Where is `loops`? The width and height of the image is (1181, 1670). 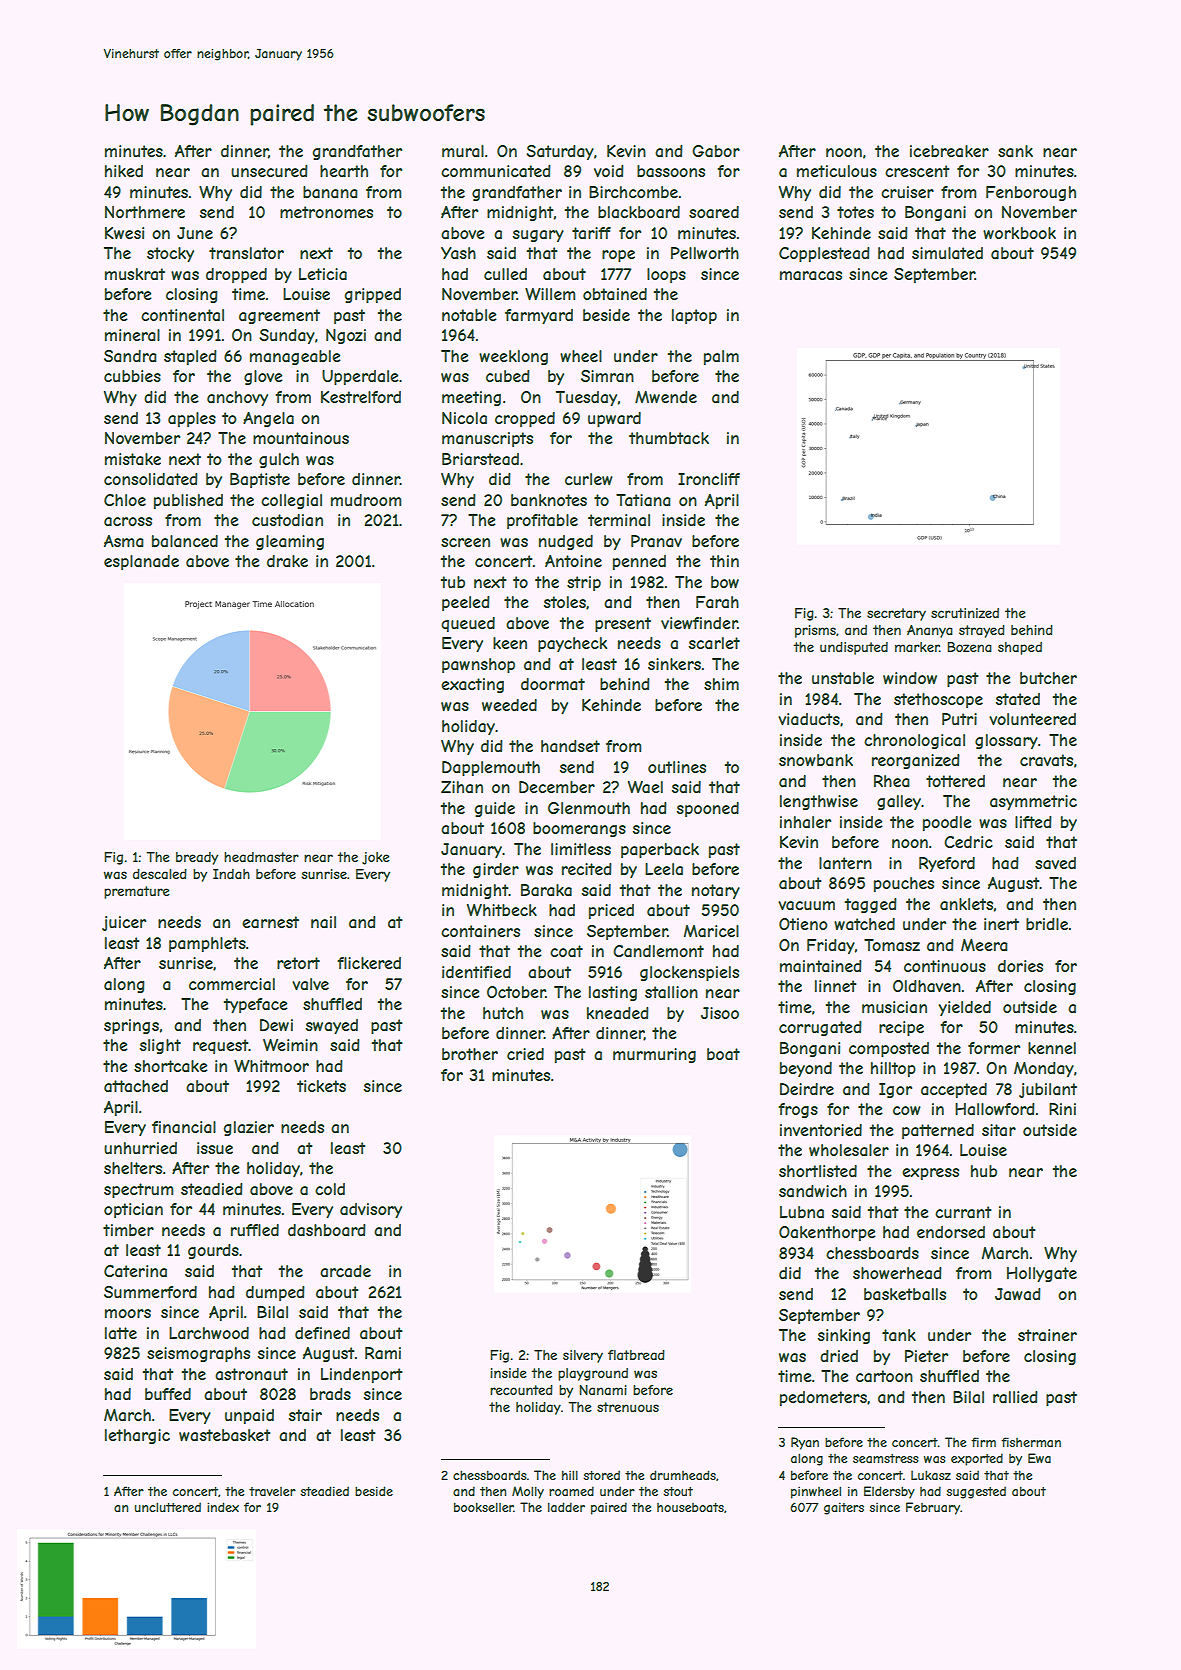
loops is located at coordinates (666, 275).
